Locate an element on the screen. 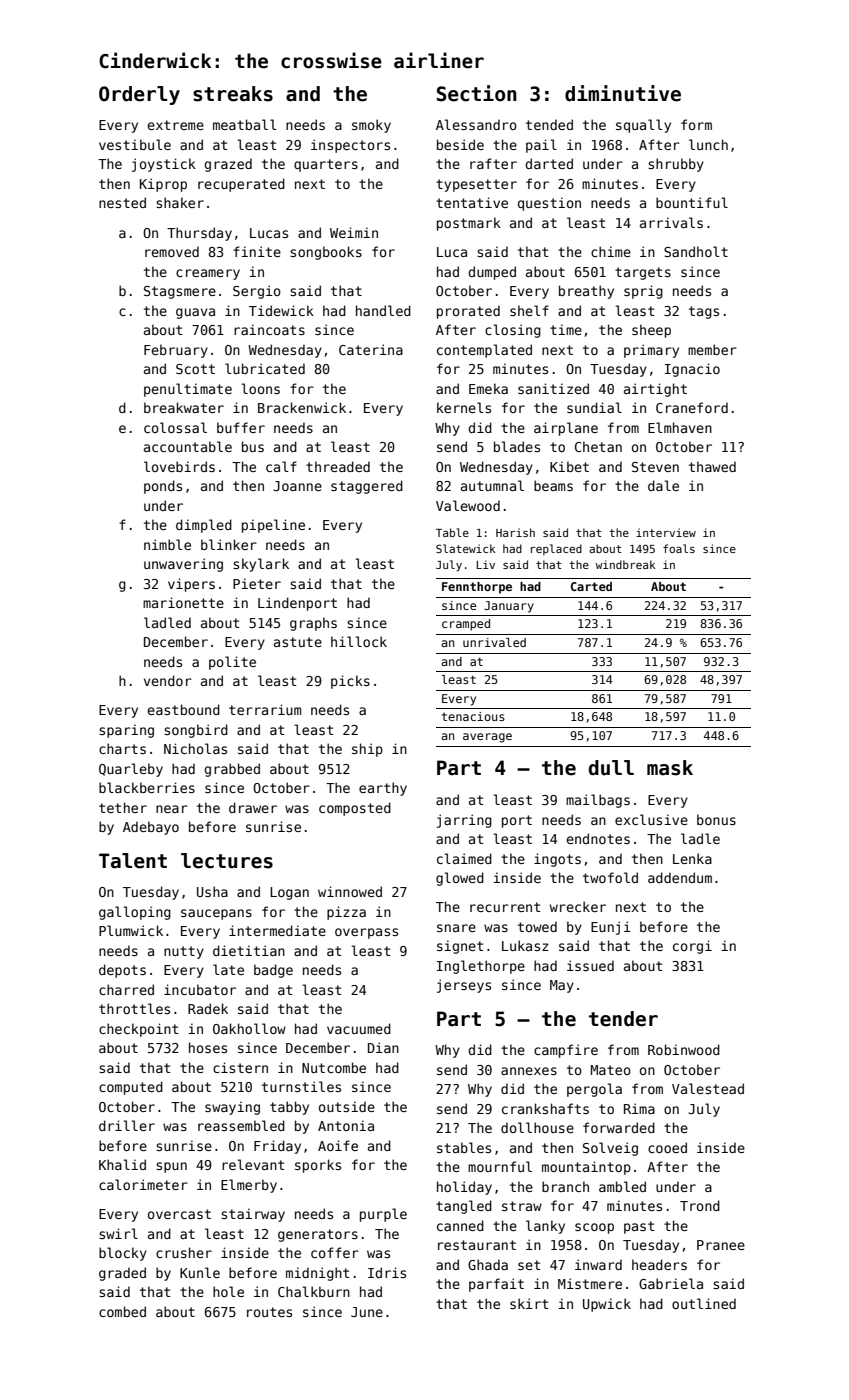 This screenshot has height=1400, width=849. foals is located at coordinates (679, 548).
